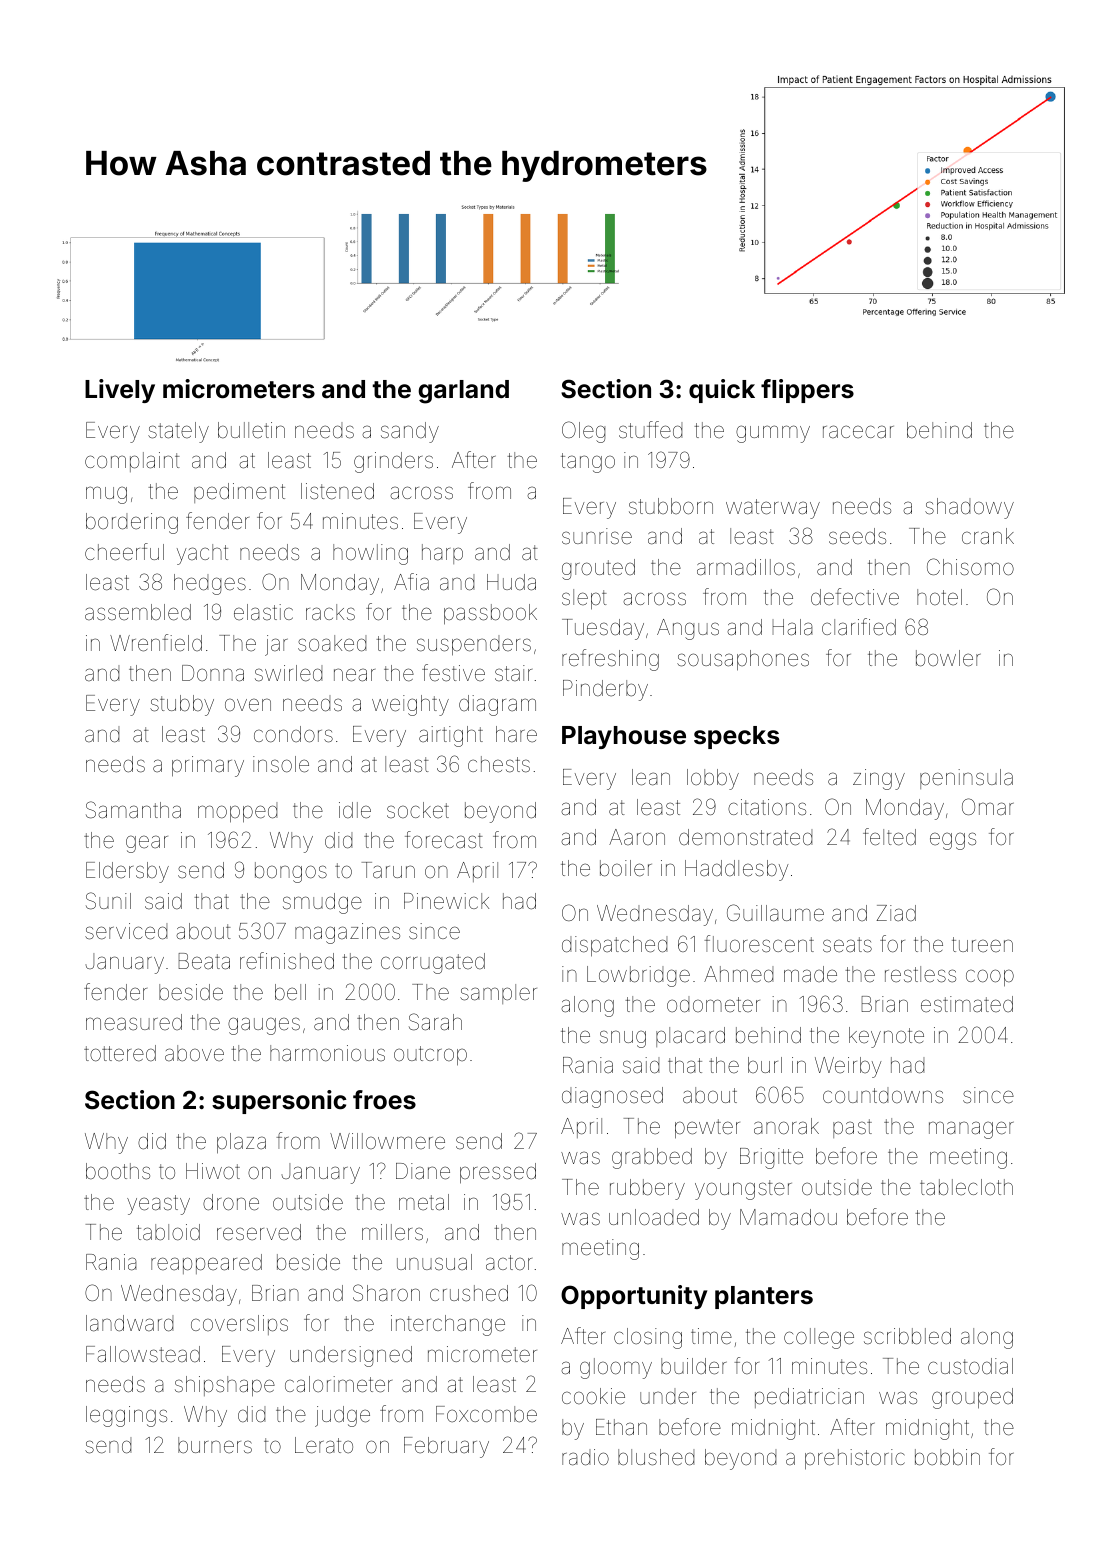 This screenshot has width=1099, height=1555. I want to click on refreshing, so click(610, 660).
